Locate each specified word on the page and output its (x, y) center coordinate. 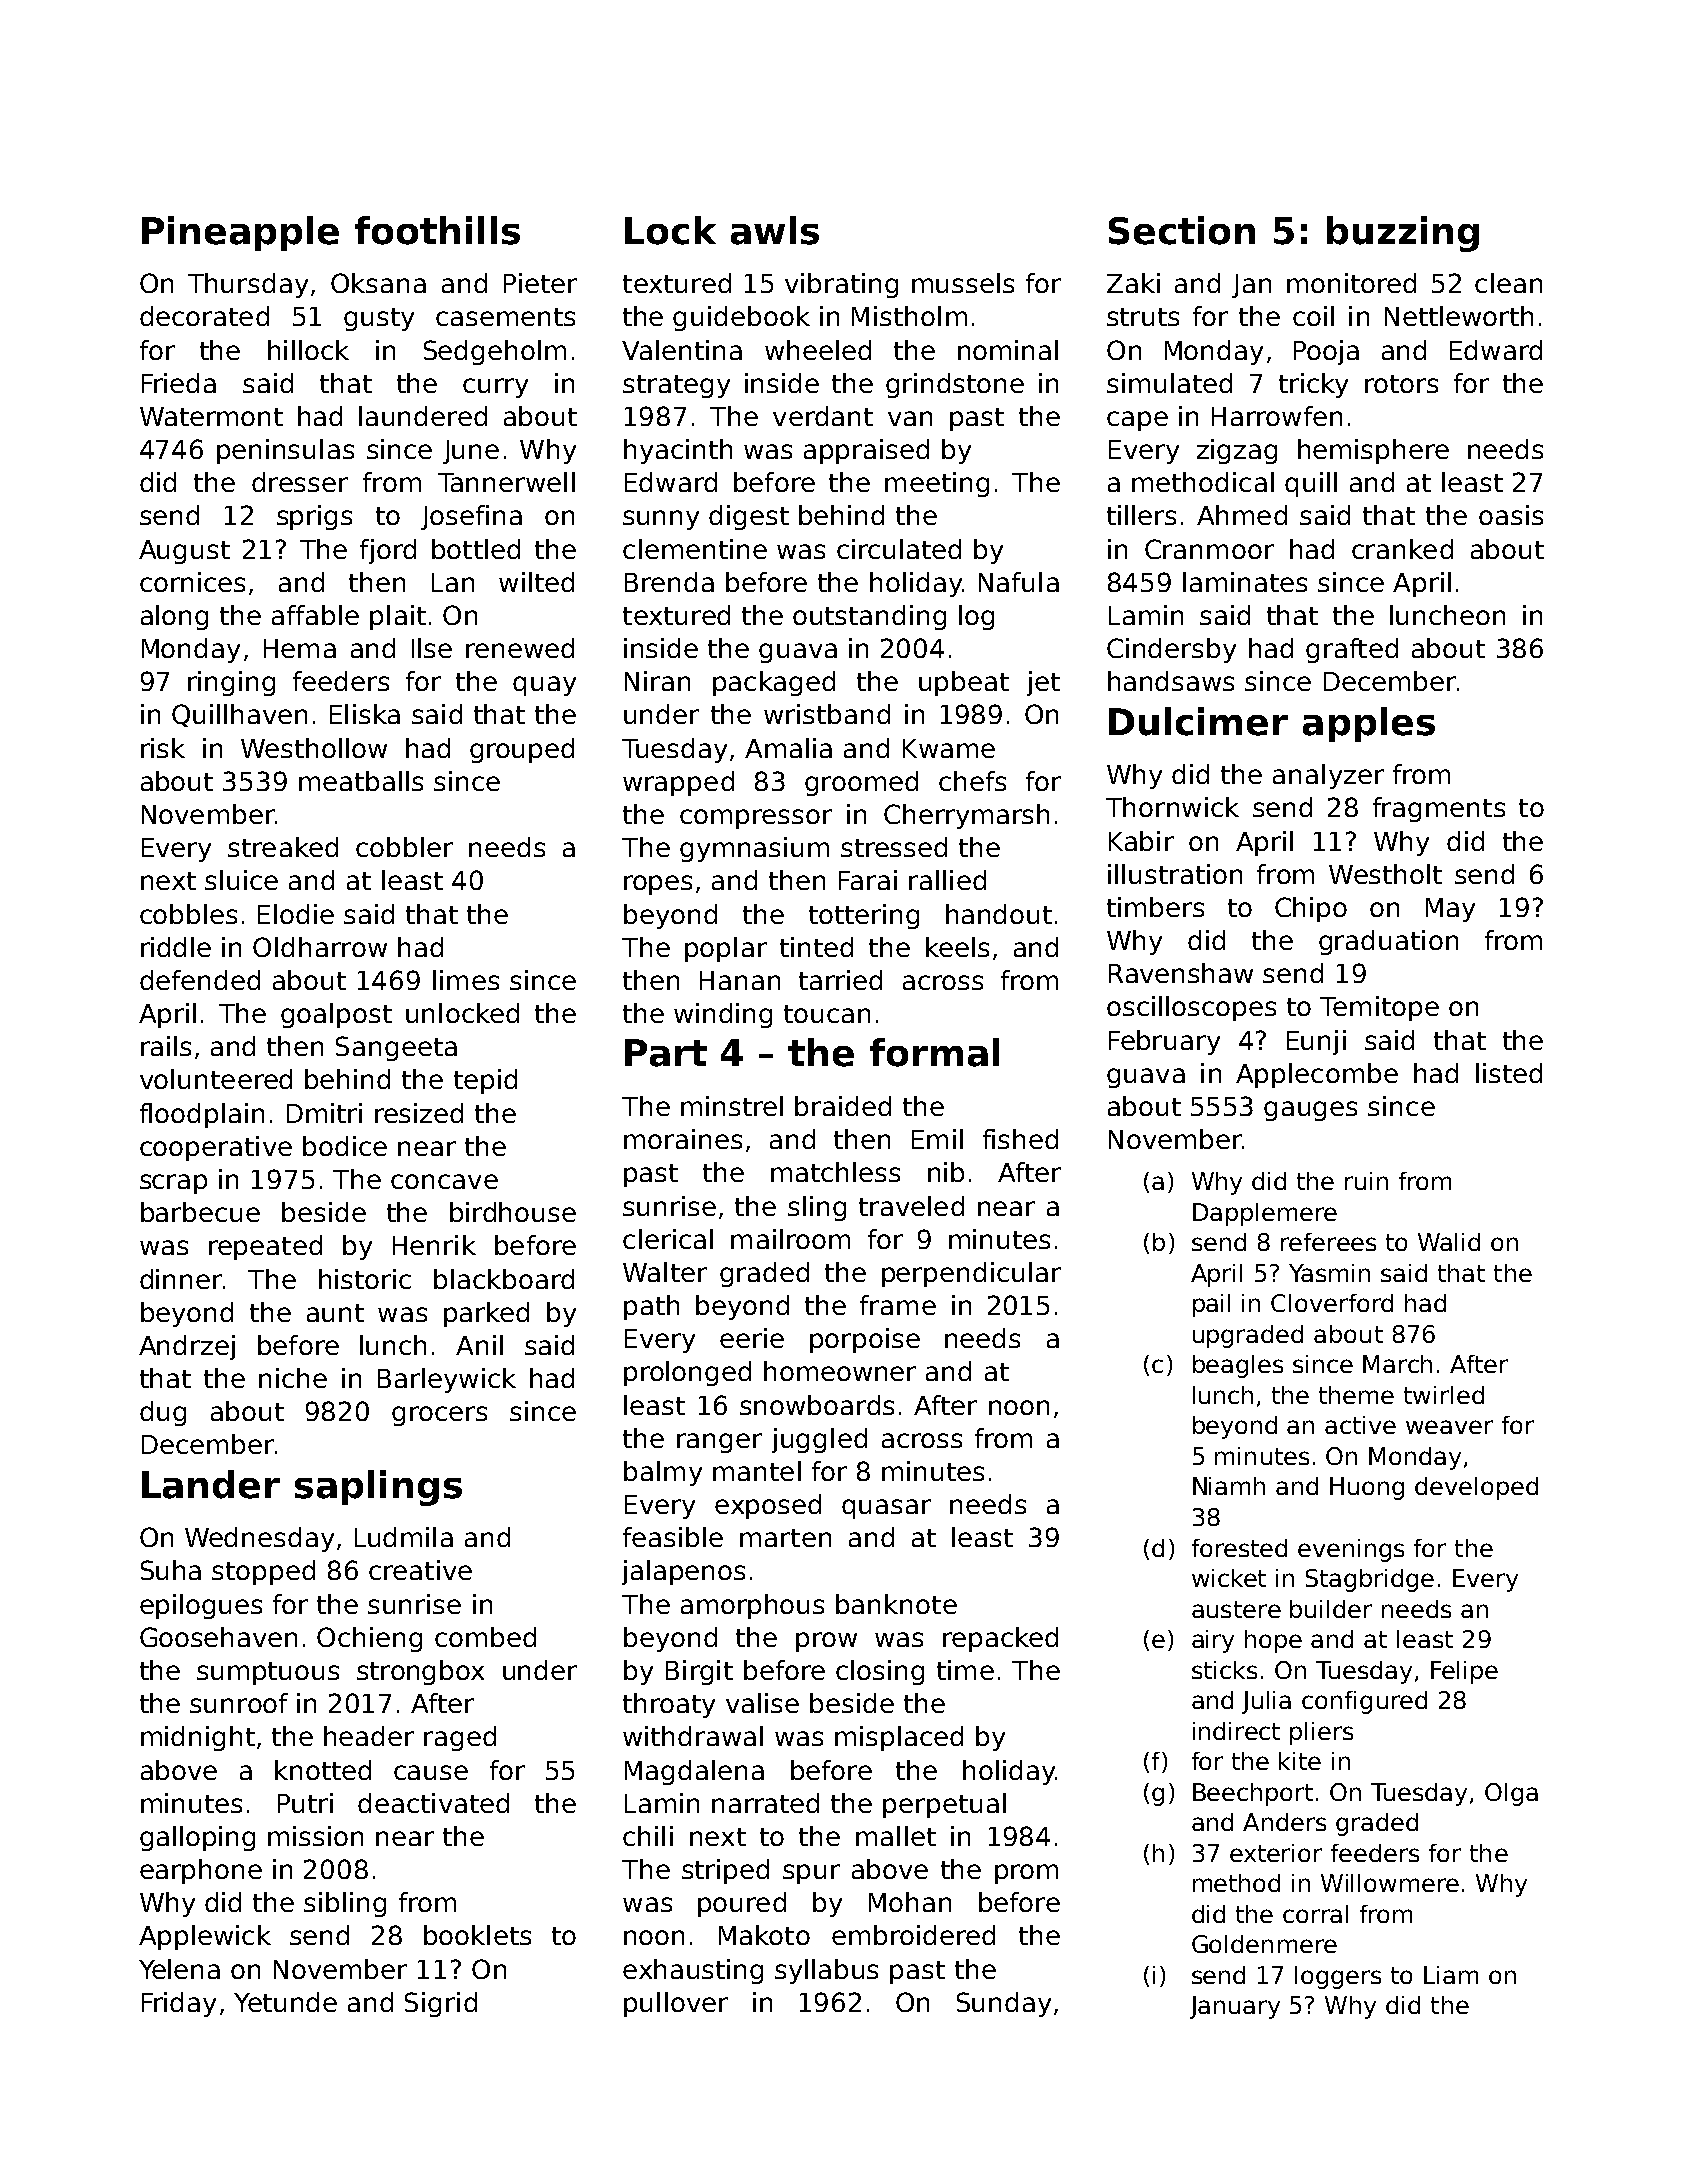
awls (775, 230)
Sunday (1004, 2004)
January (1235, 2007)
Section (1182, 230)
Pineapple (240, 233)
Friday (179, 2004)
